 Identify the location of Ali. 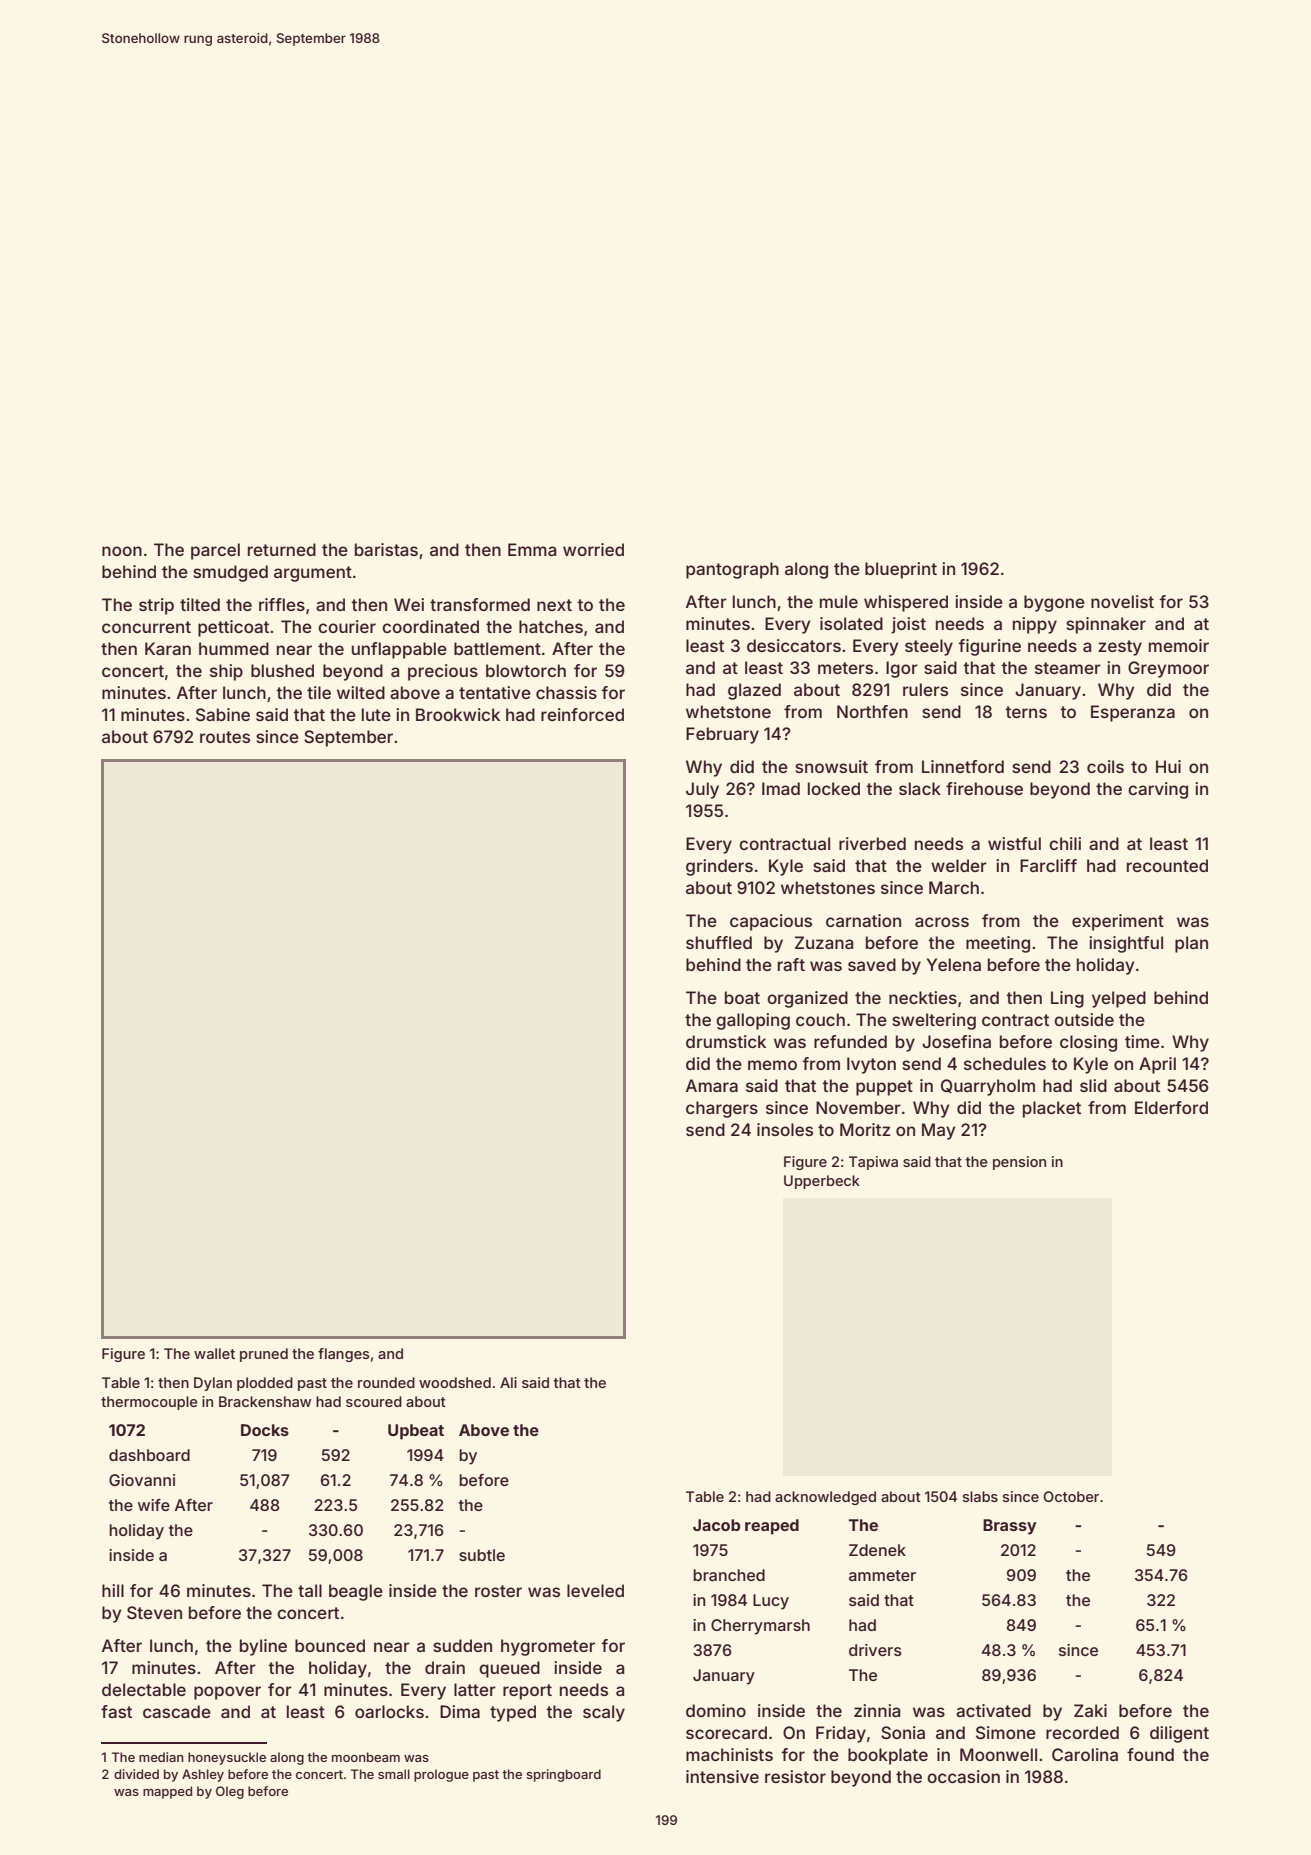
(508, 1382).
